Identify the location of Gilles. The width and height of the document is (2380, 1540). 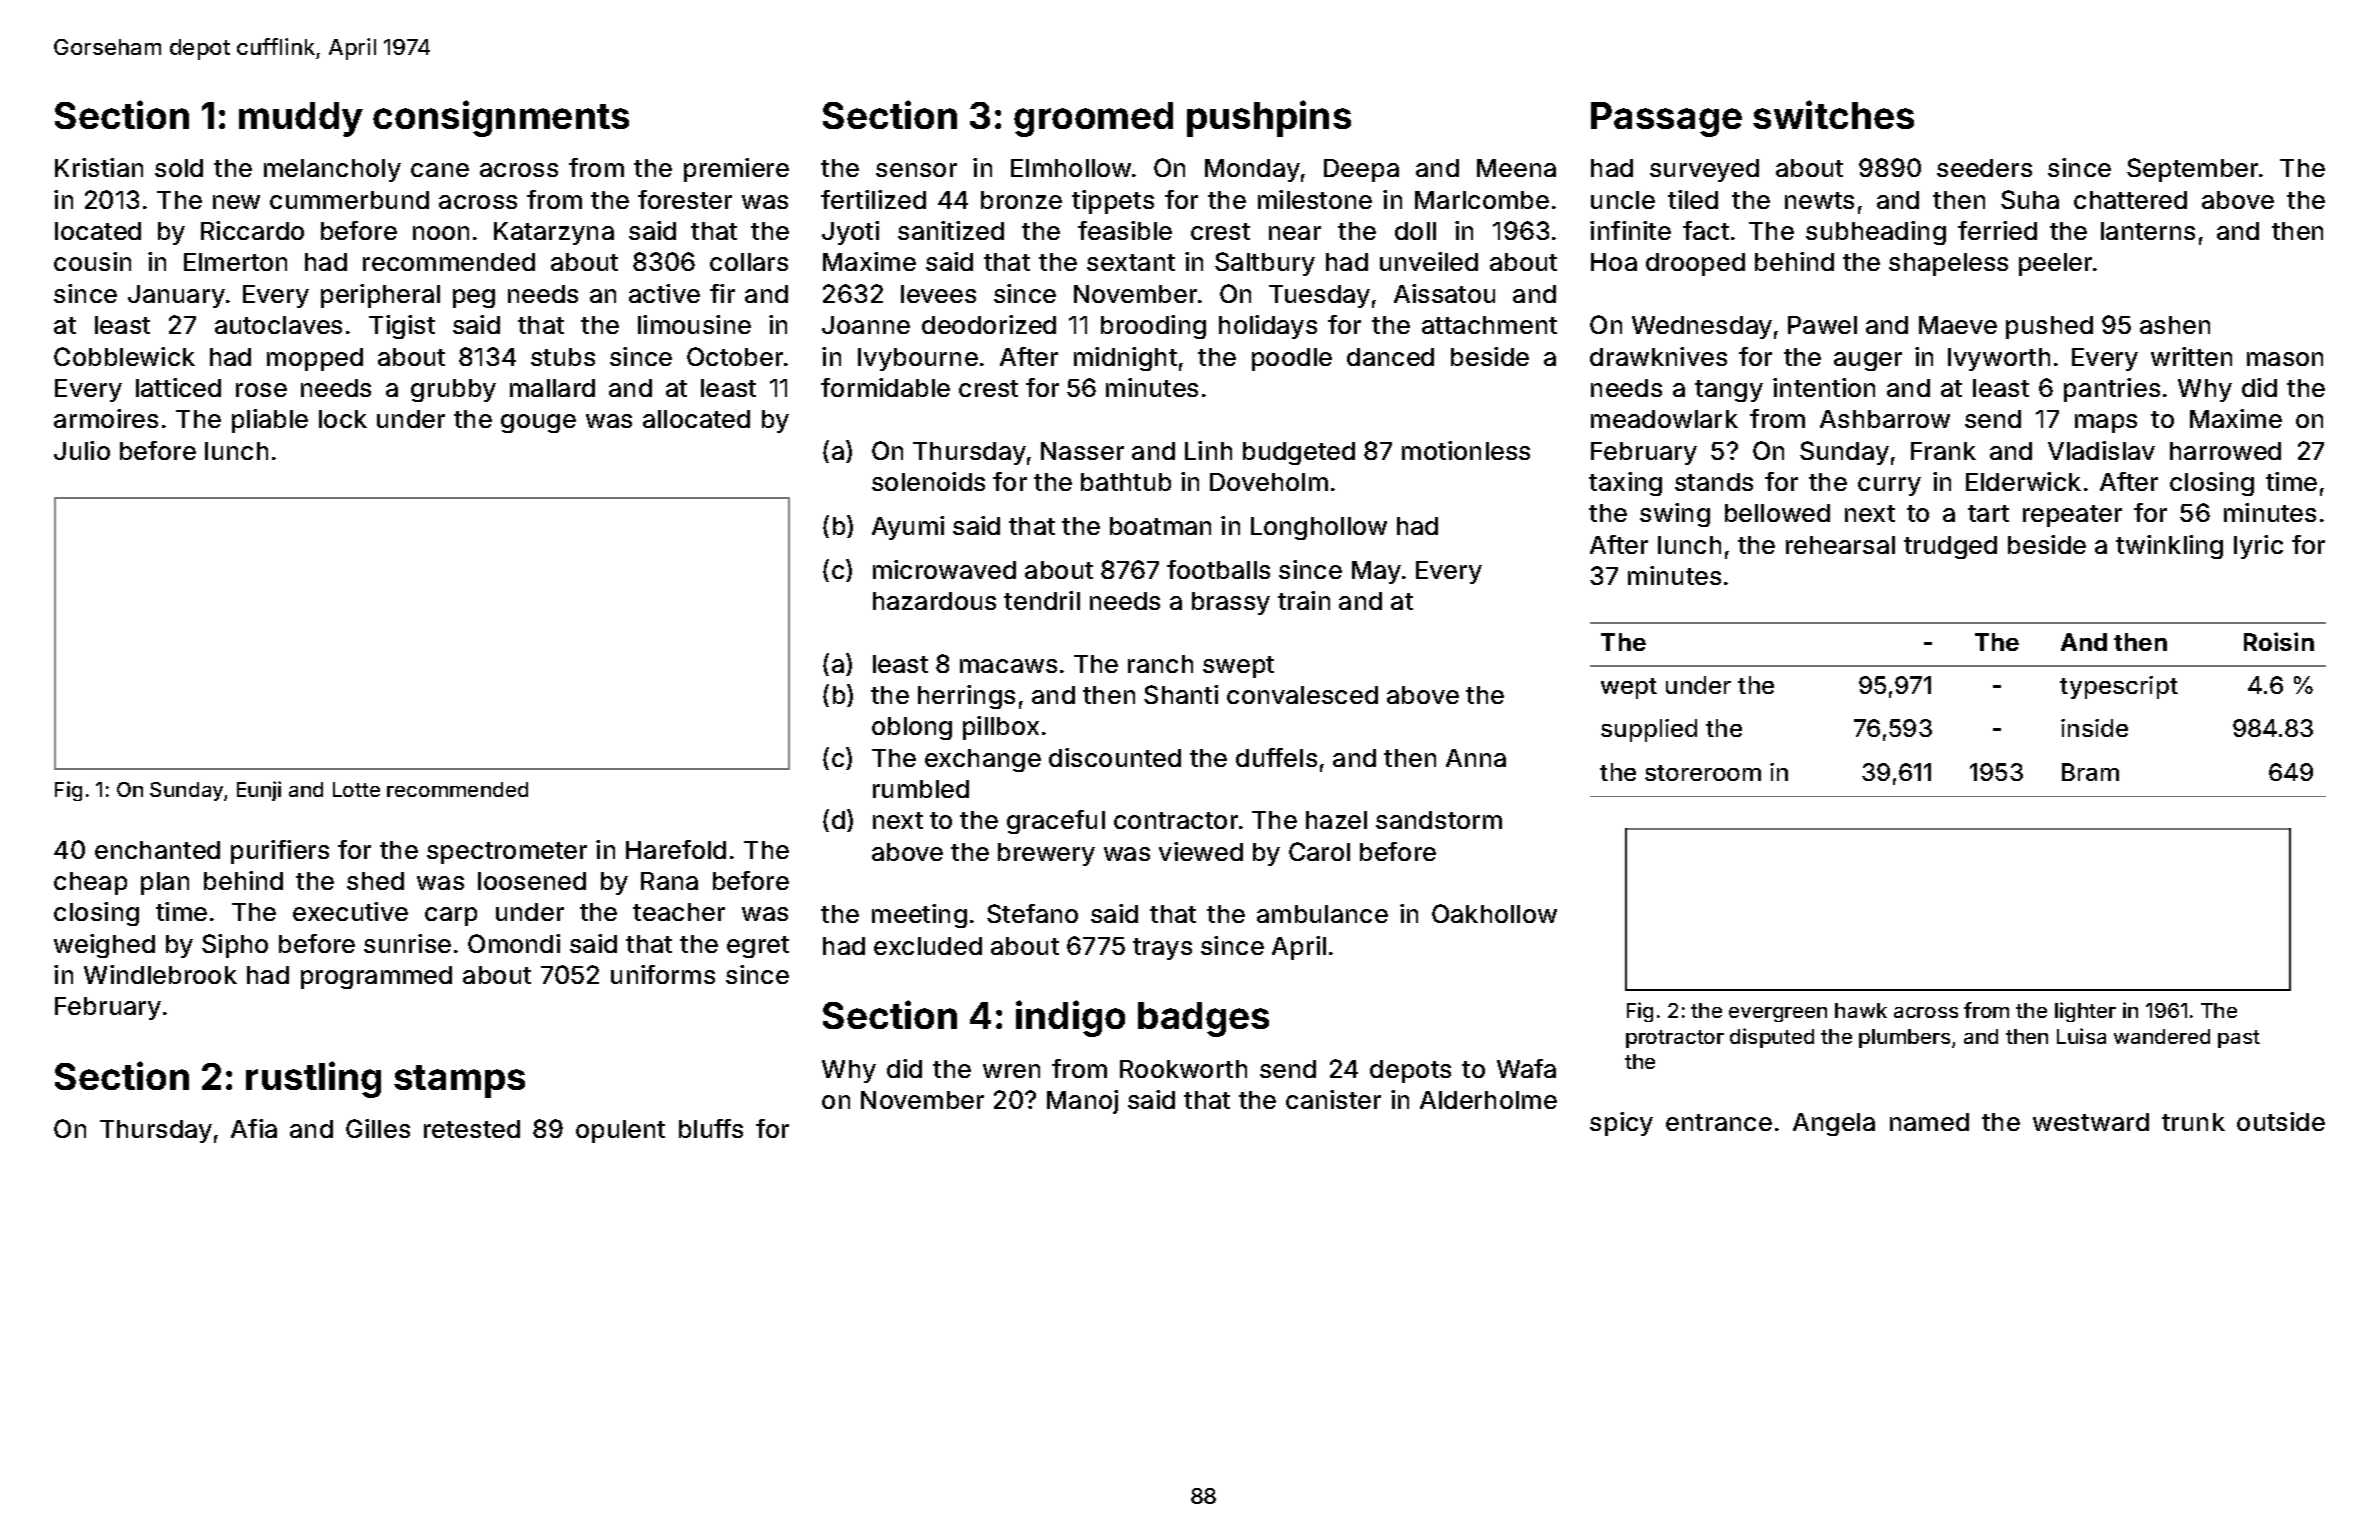
(378, 1128).
